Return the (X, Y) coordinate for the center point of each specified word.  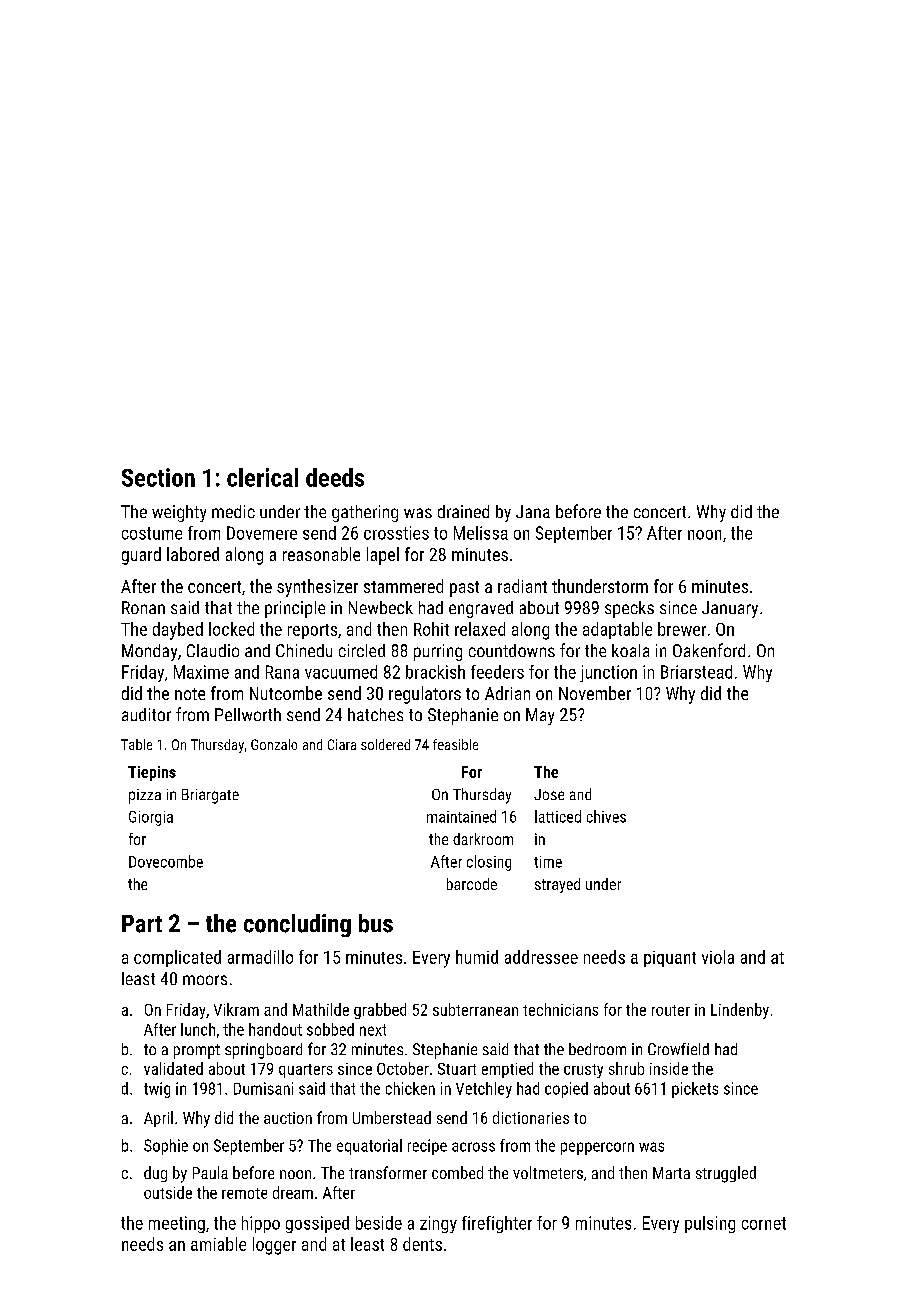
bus (376, 923)
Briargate (210, 796)
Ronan (143, 607)
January (730, 609)
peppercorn (597, 1148)
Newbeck (381, 607)
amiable (218, 1244)
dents (422, 1244)
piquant (670, 959)
